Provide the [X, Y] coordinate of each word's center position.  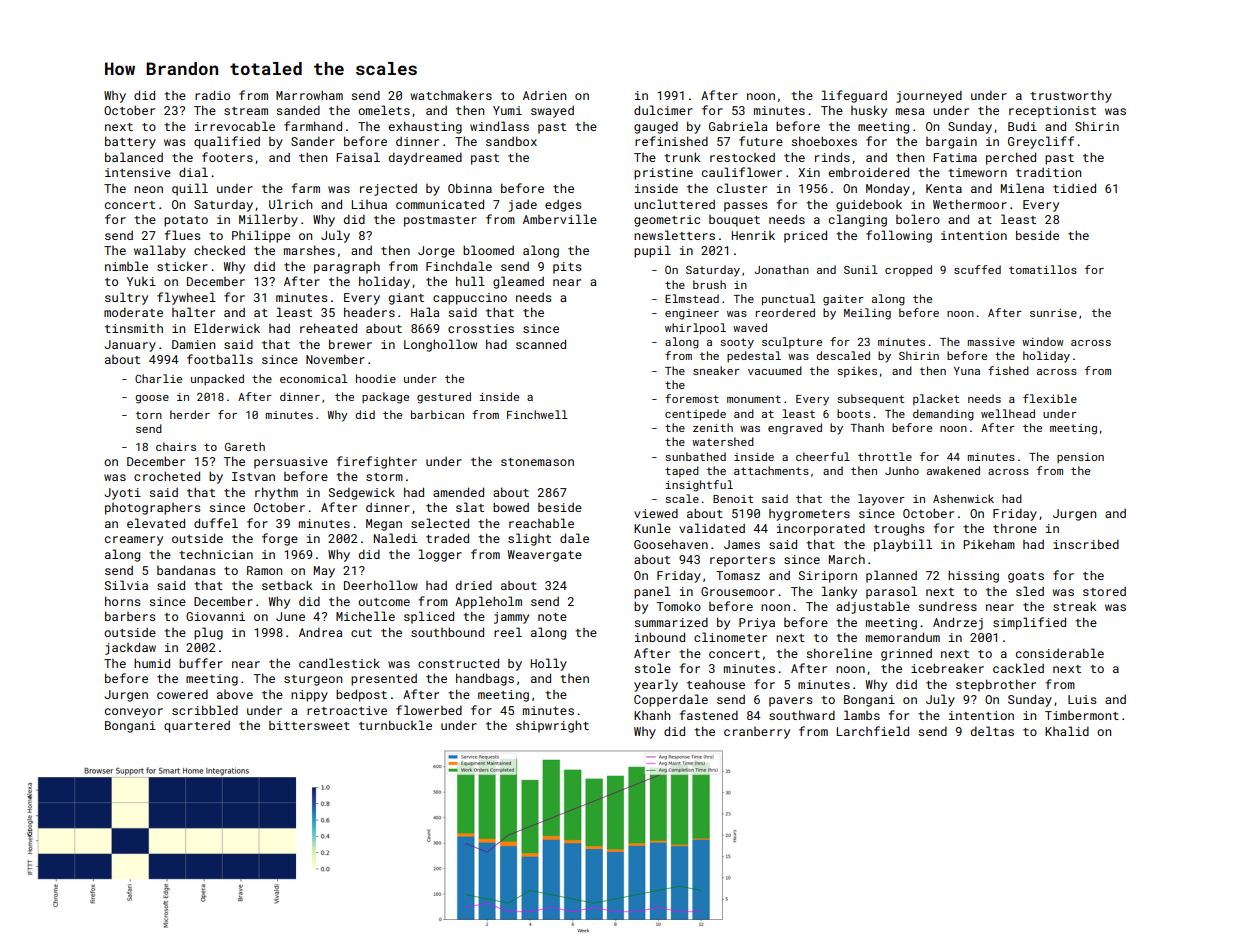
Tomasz [738, 575]
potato [186, 221]
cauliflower [742, 172]
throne [1015, 528]
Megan [384, 525]
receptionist [1052, 112]
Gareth [245, 446]
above [235, 694]
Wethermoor [970, 204]
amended [458, 492]
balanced [134, 157]
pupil [652, 251]
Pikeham [989, 544]
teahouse [716, 684]
